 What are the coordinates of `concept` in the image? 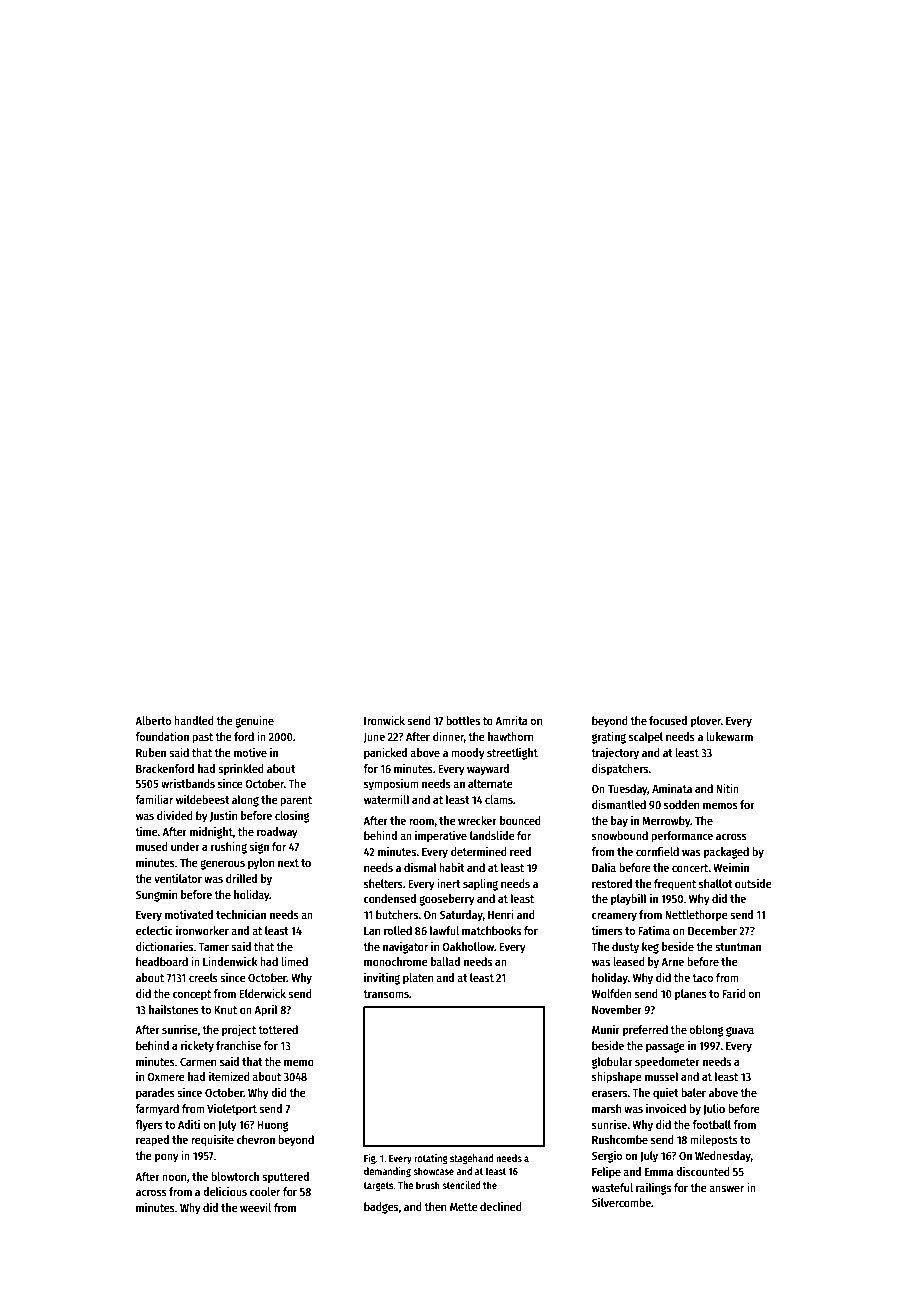 It's located at (192, 995).
